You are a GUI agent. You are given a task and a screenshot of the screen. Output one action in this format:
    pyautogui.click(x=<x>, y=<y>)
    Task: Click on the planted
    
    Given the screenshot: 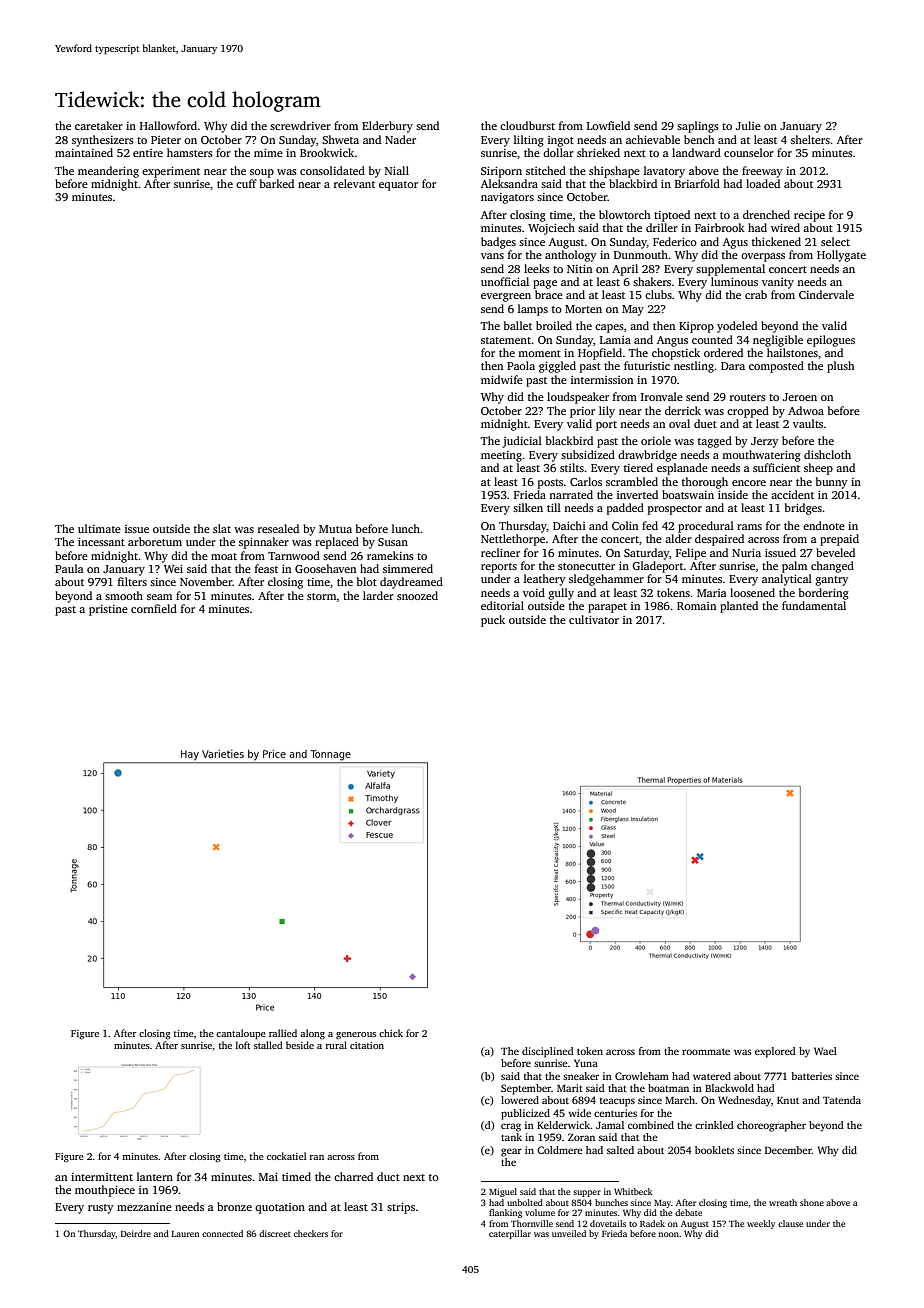 What is the action you would take?
    pyautogui.click(x=739, y=607)
